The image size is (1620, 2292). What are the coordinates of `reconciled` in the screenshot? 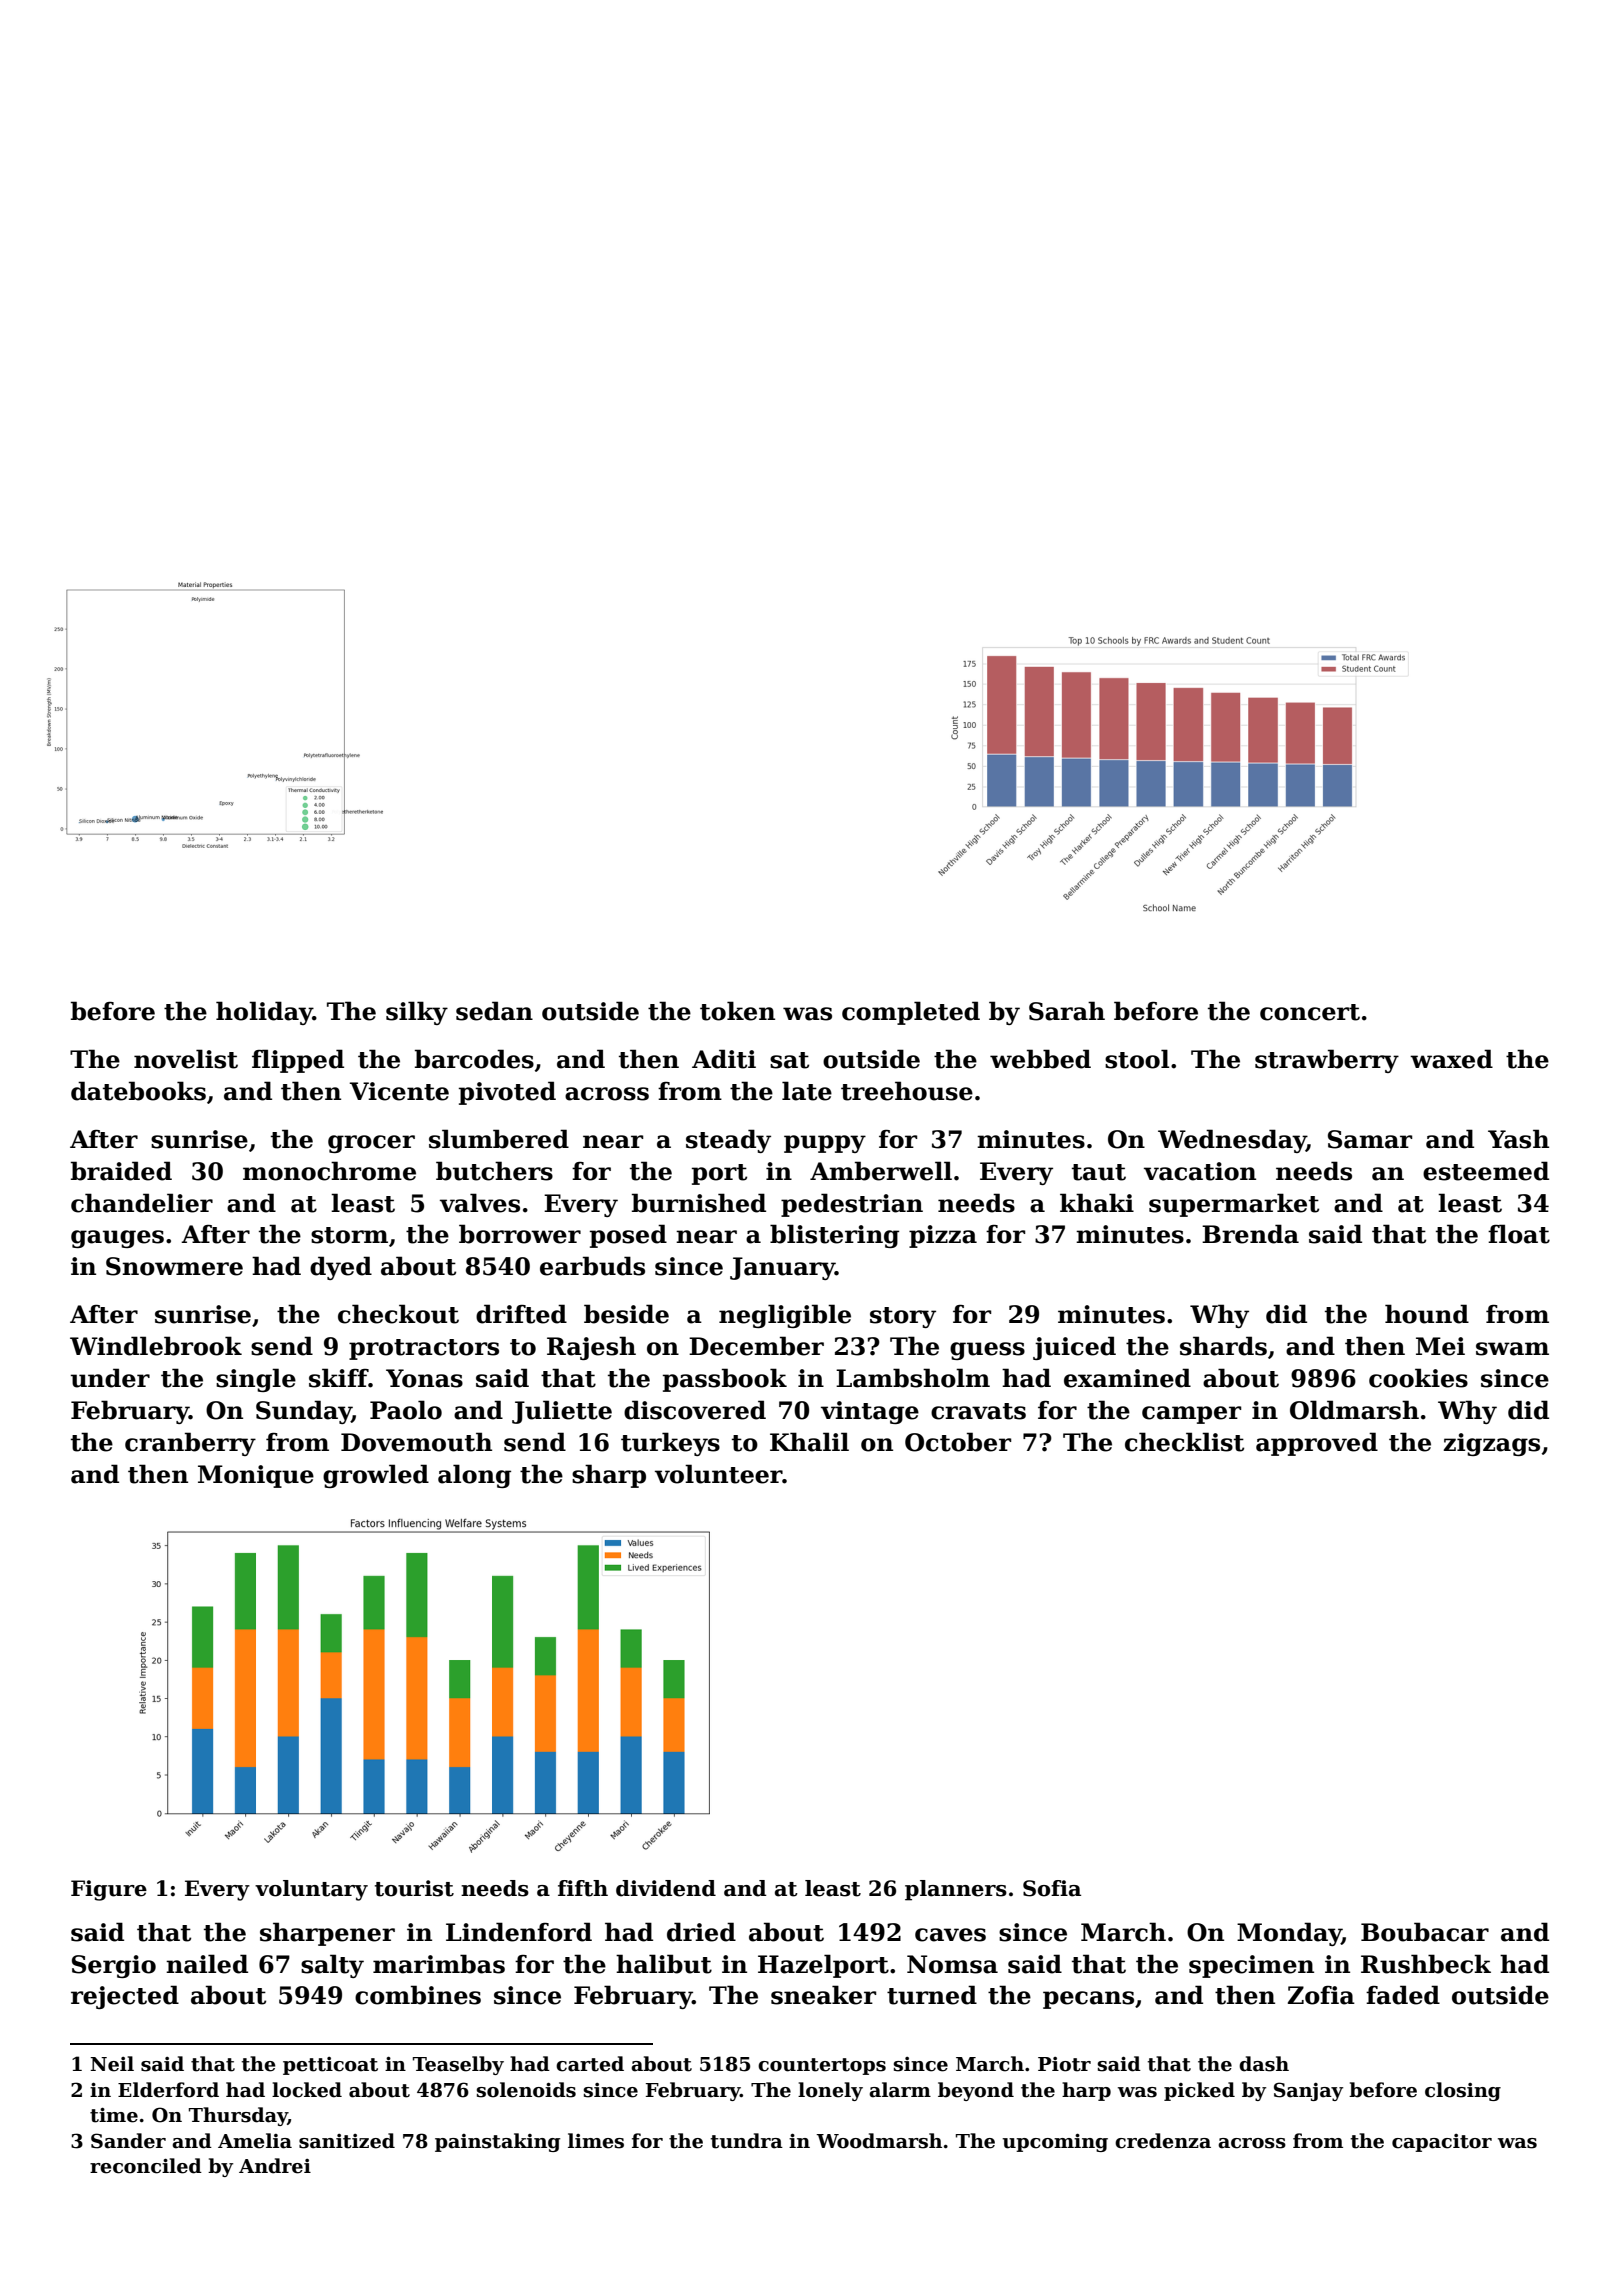 It's located at (146, 2166).
